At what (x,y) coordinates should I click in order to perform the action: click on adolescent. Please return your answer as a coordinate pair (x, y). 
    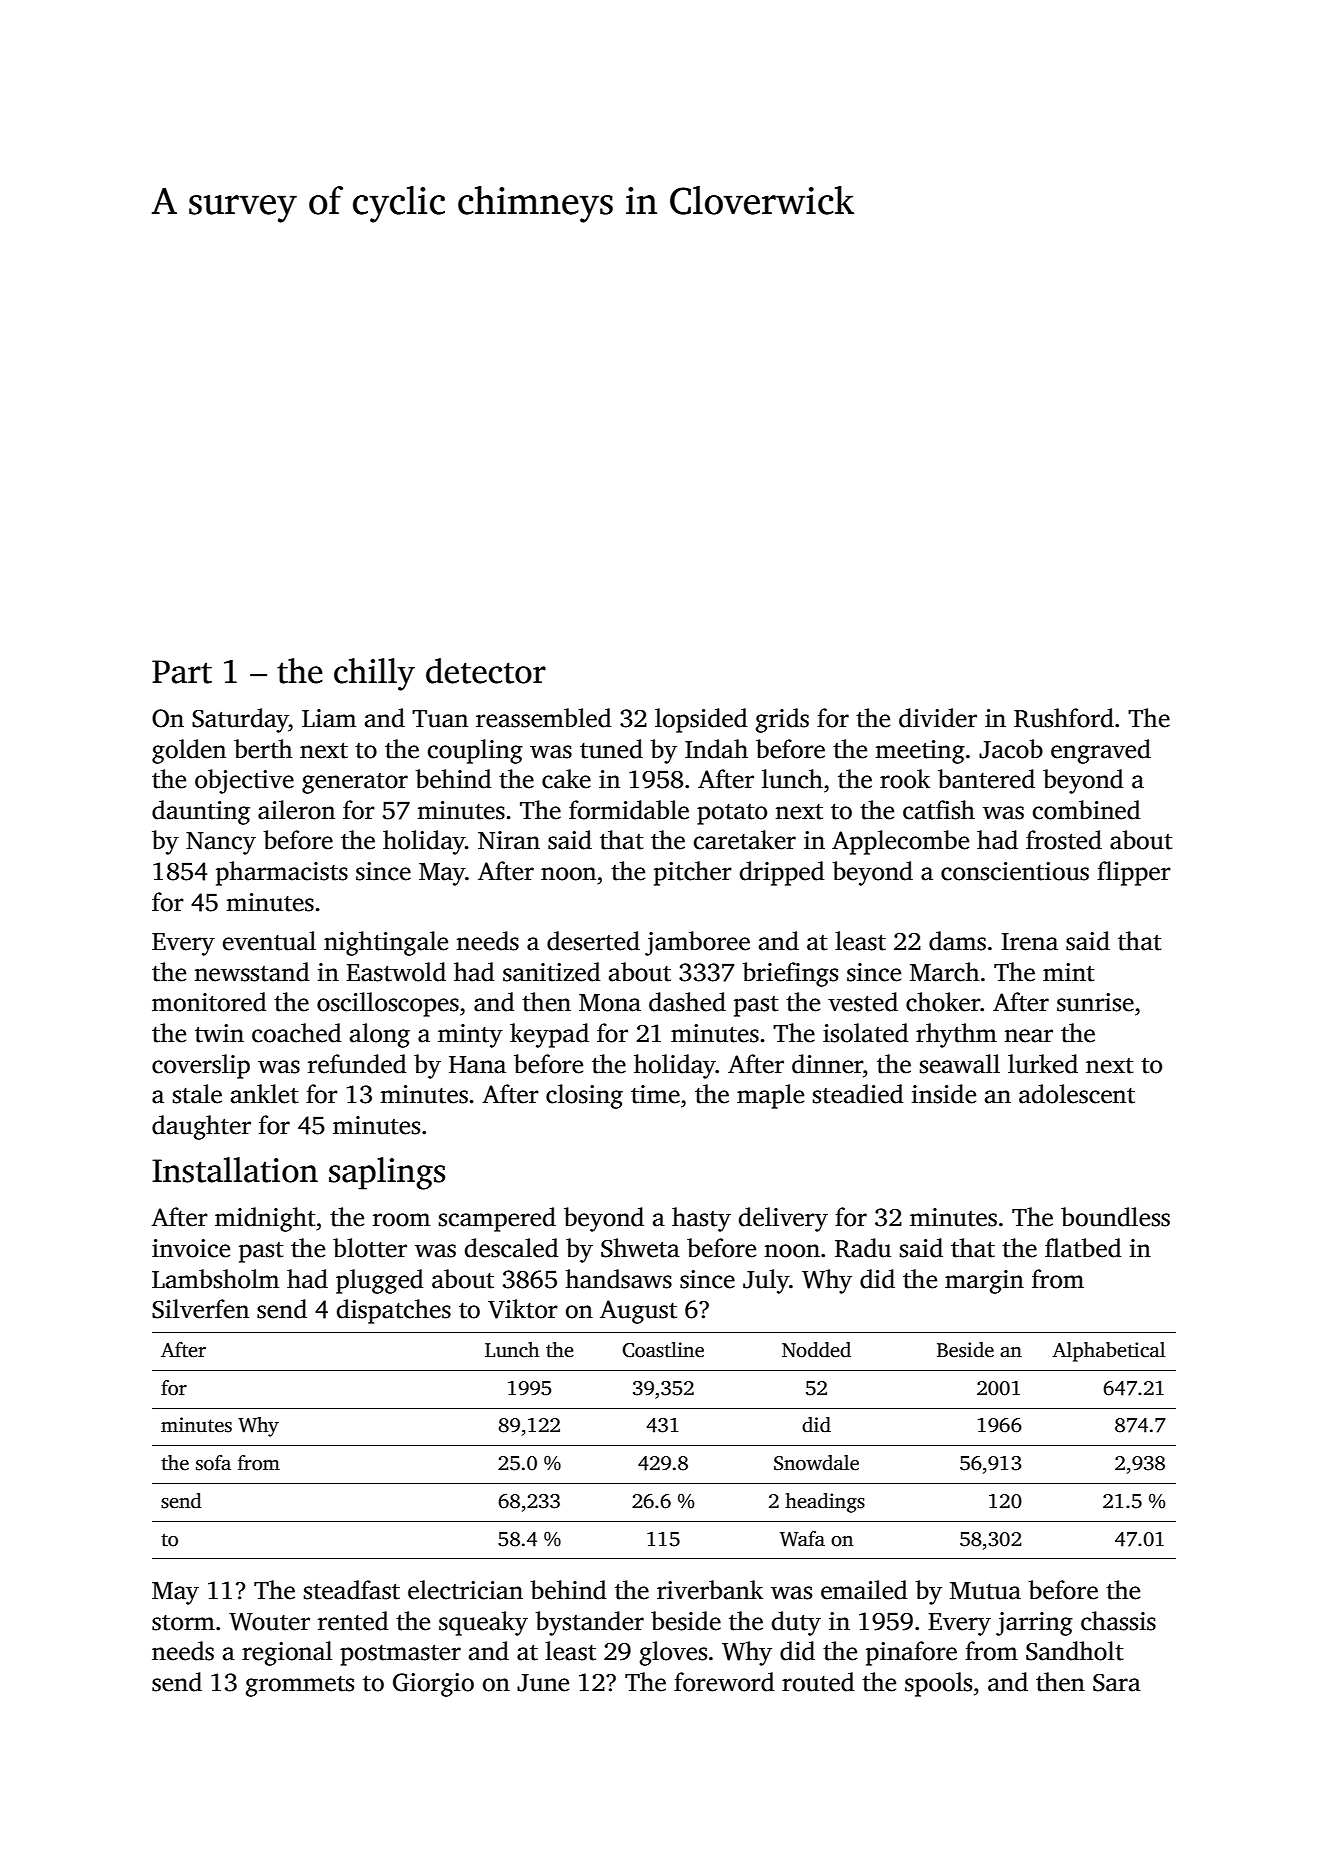
    Looking at the image, I should click on (1077, 1094).
